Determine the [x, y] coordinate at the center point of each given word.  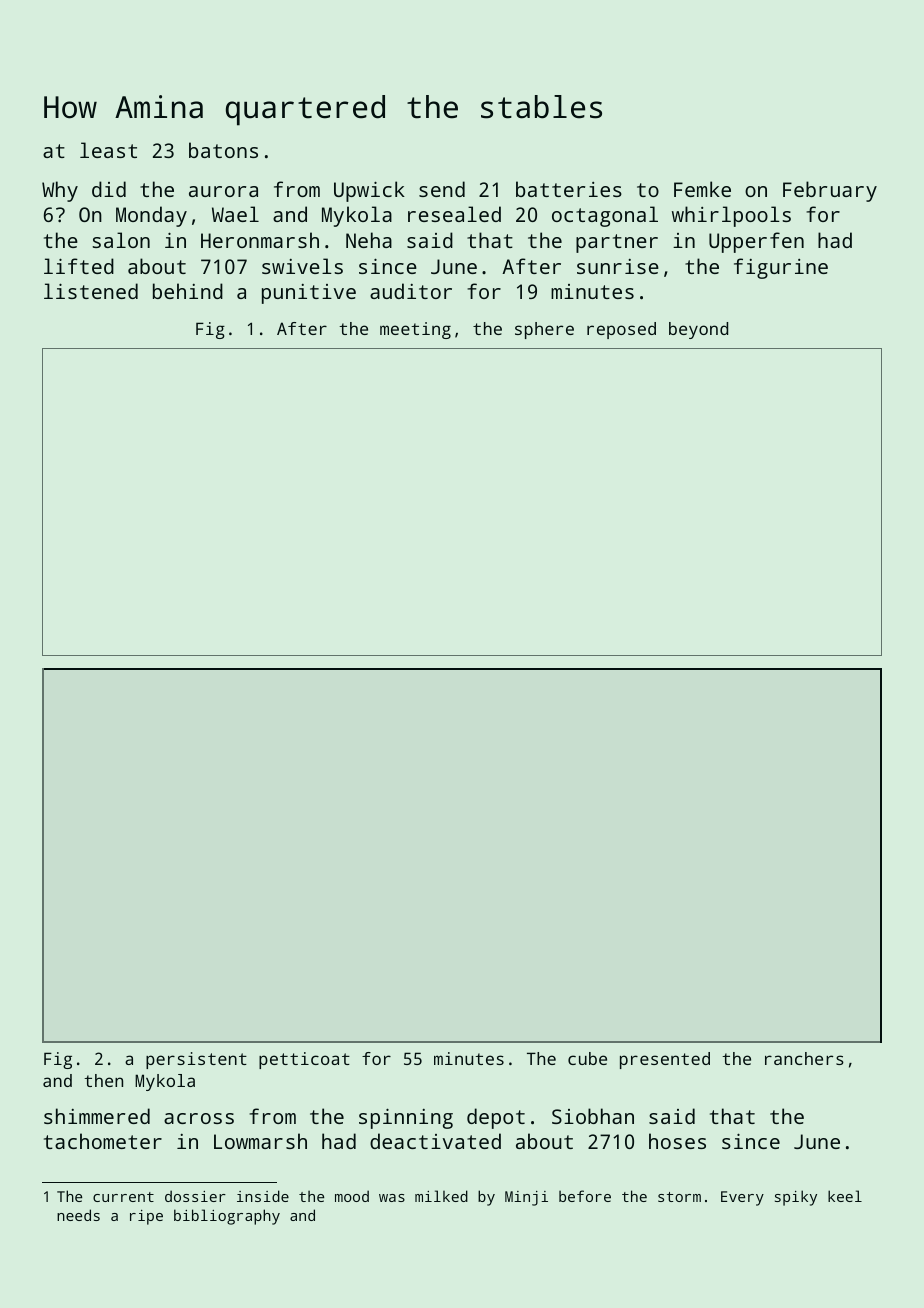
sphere [544, 330]
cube [587, 1058]
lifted [79, 266]
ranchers [804, 1058]
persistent [196, 1060]
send [442, 189]
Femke [702, 189]
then [103, 1080]
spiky [796, 1198]
